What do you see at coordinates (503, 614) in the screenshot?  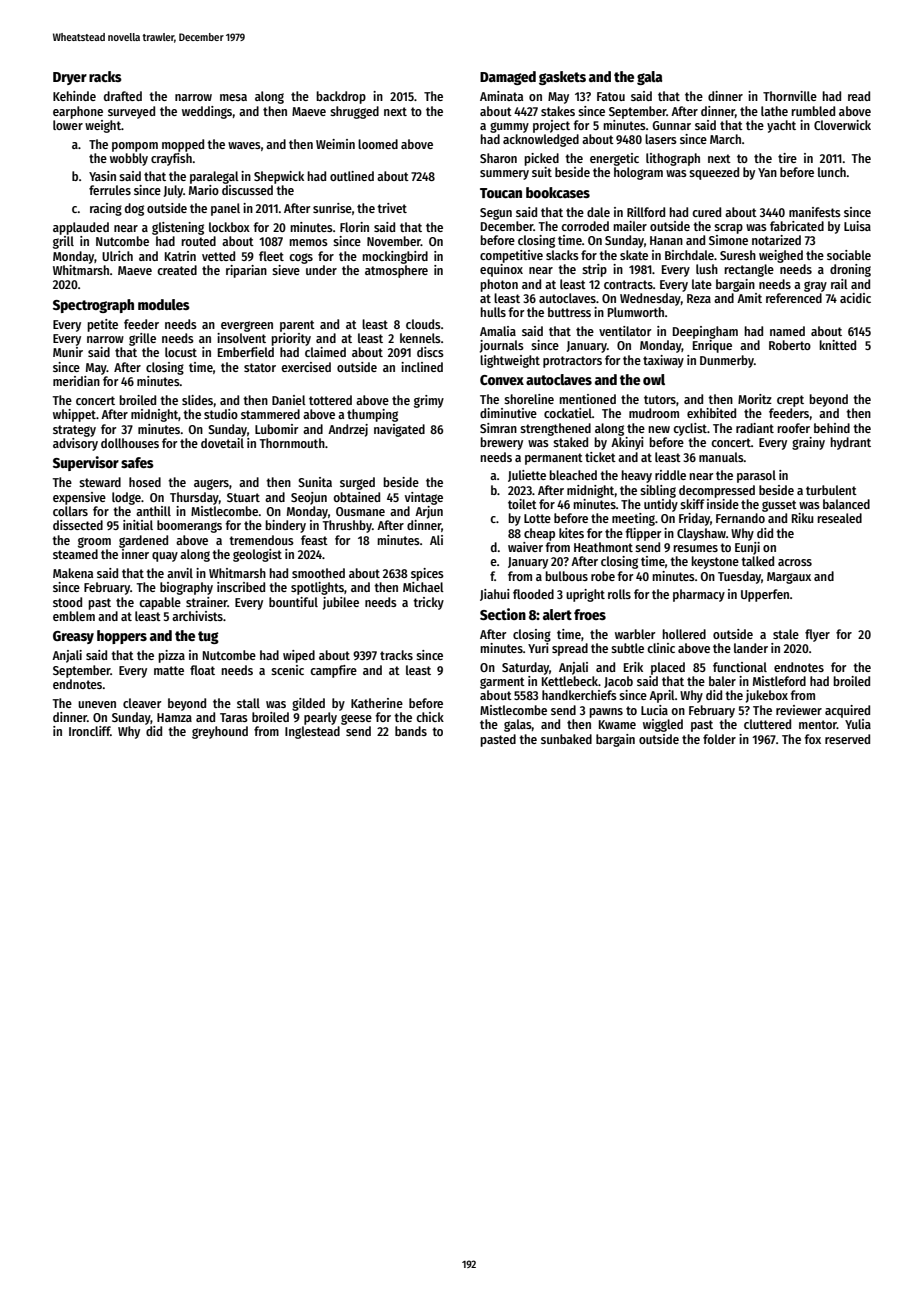 I see `Section` at bounding box center [503, 614].
